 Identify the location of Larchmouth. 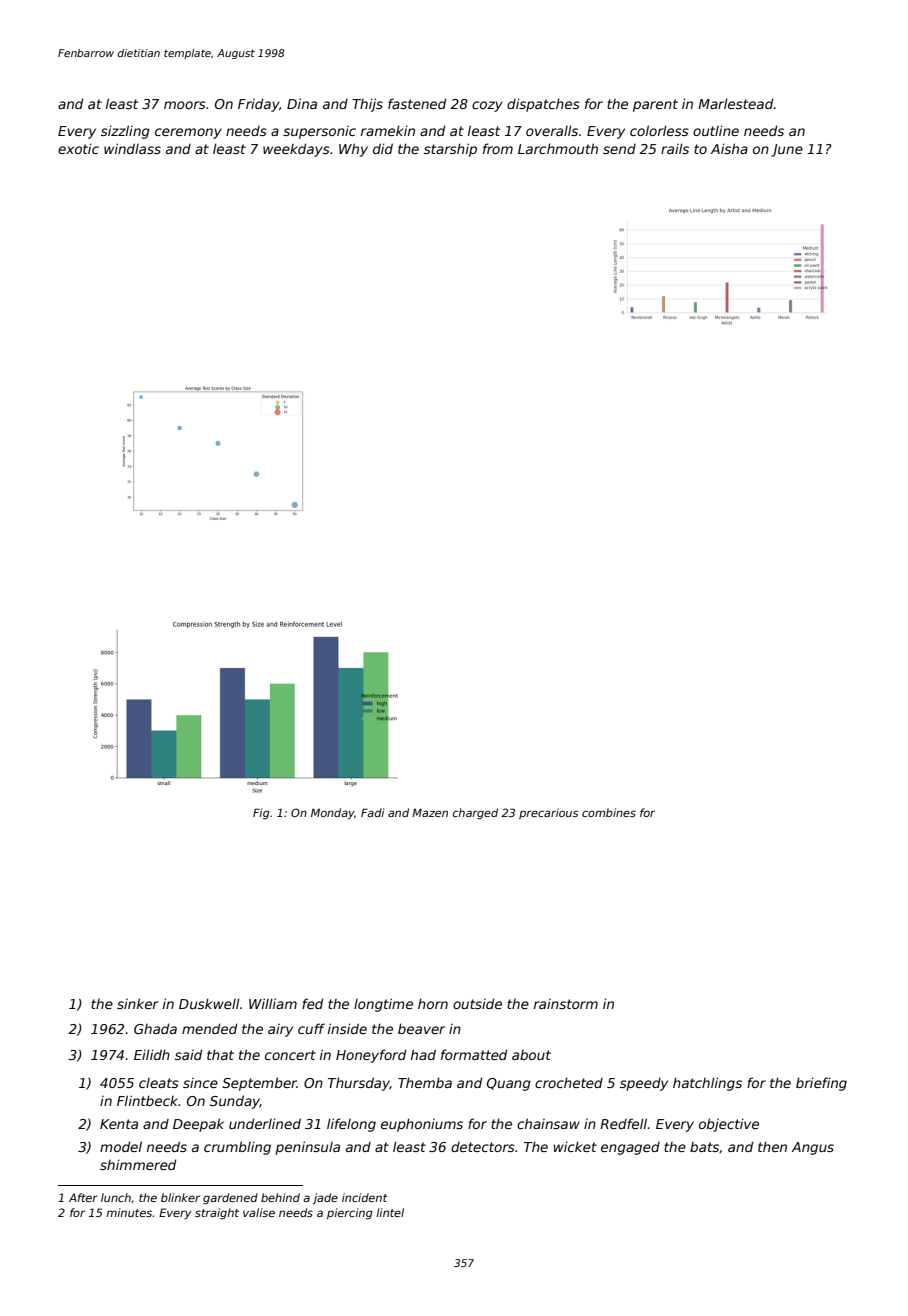
(558, 148).
